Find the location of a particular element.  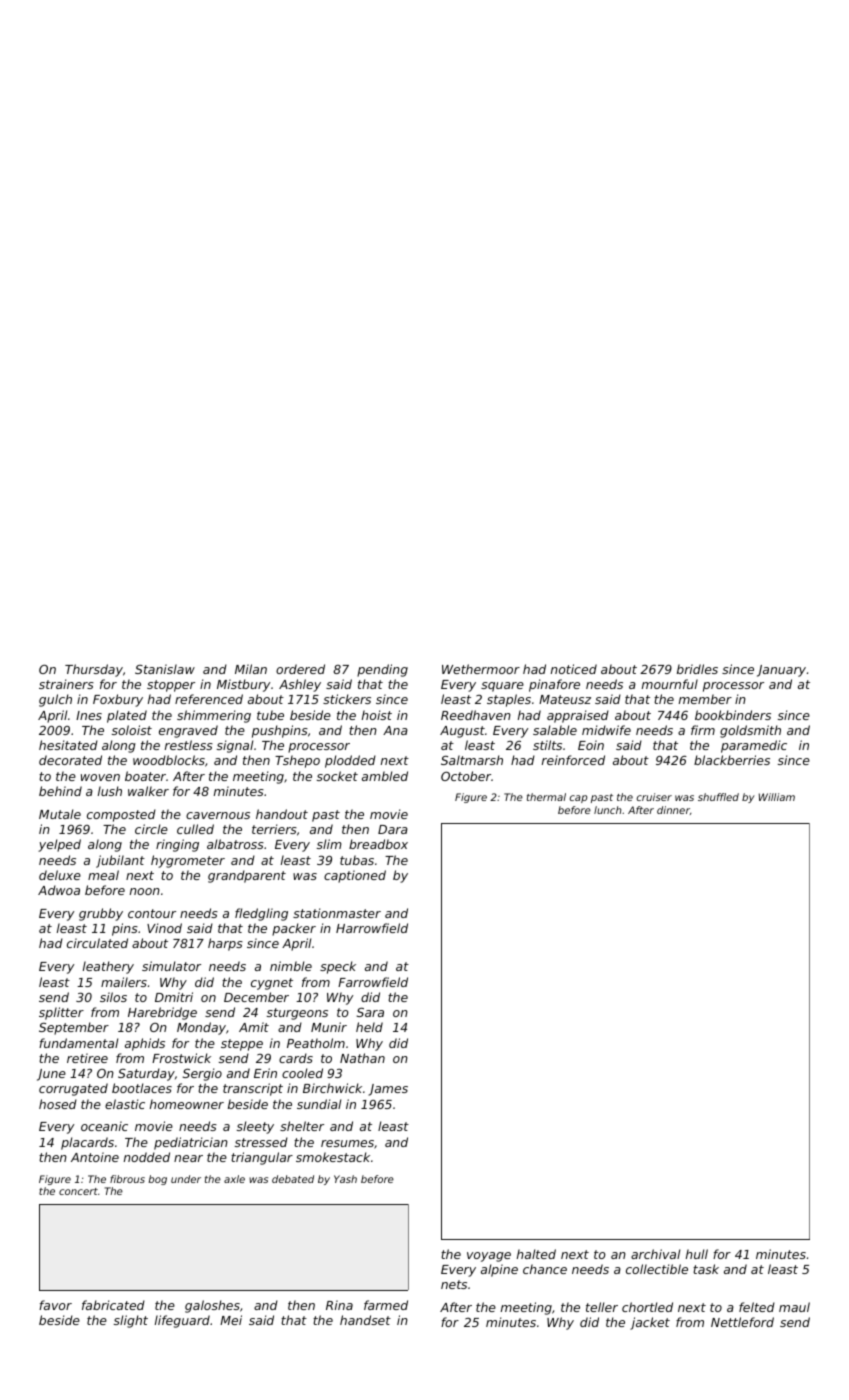

goldsmith is located at coordinates (750, 731).
